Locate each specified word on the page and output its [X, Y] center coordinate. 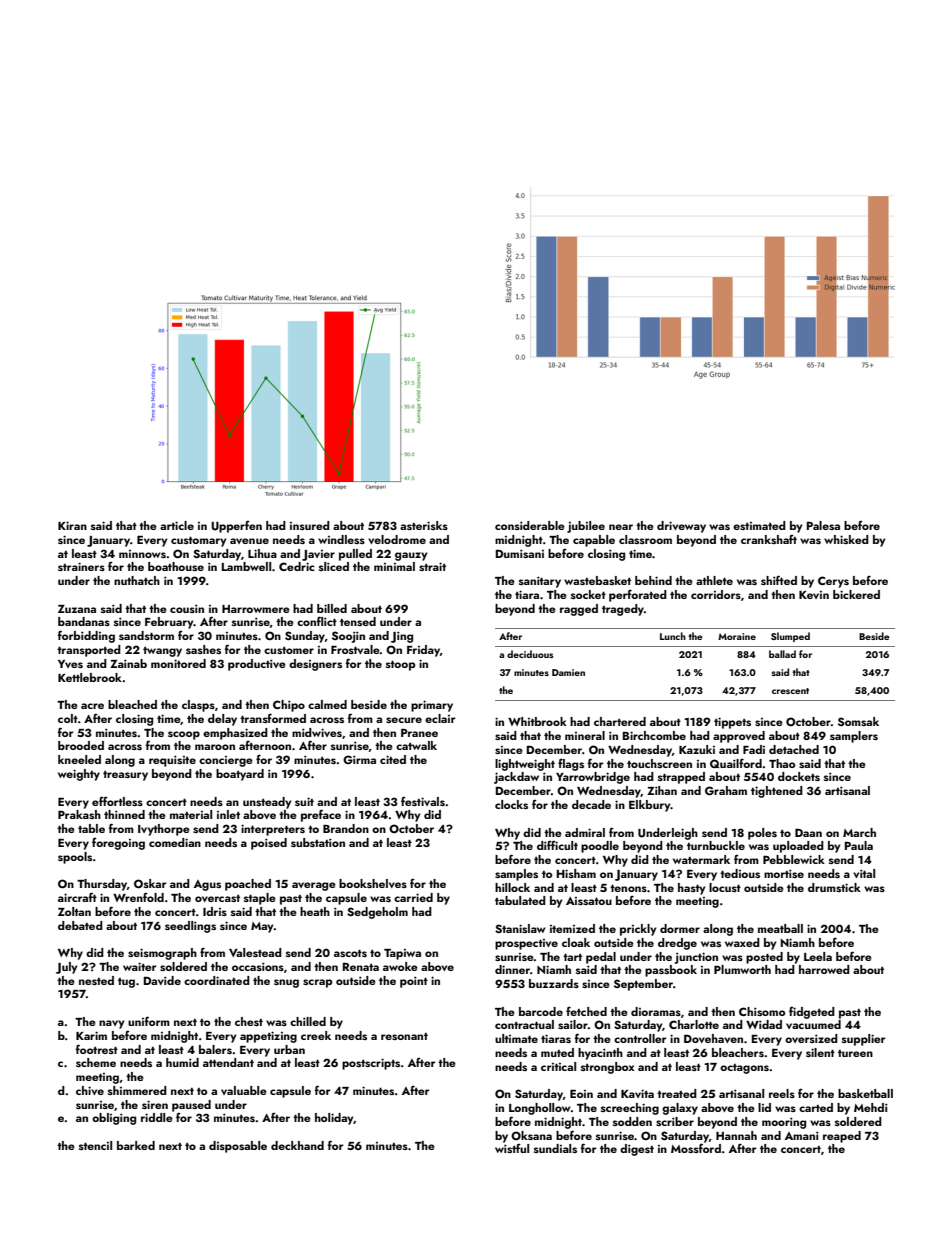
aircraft [77, 897]
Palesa [823, 525]
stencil [95, 1145]
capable [594, 541]
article [177, 525]
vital [864, 873]
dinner [512, 969]
